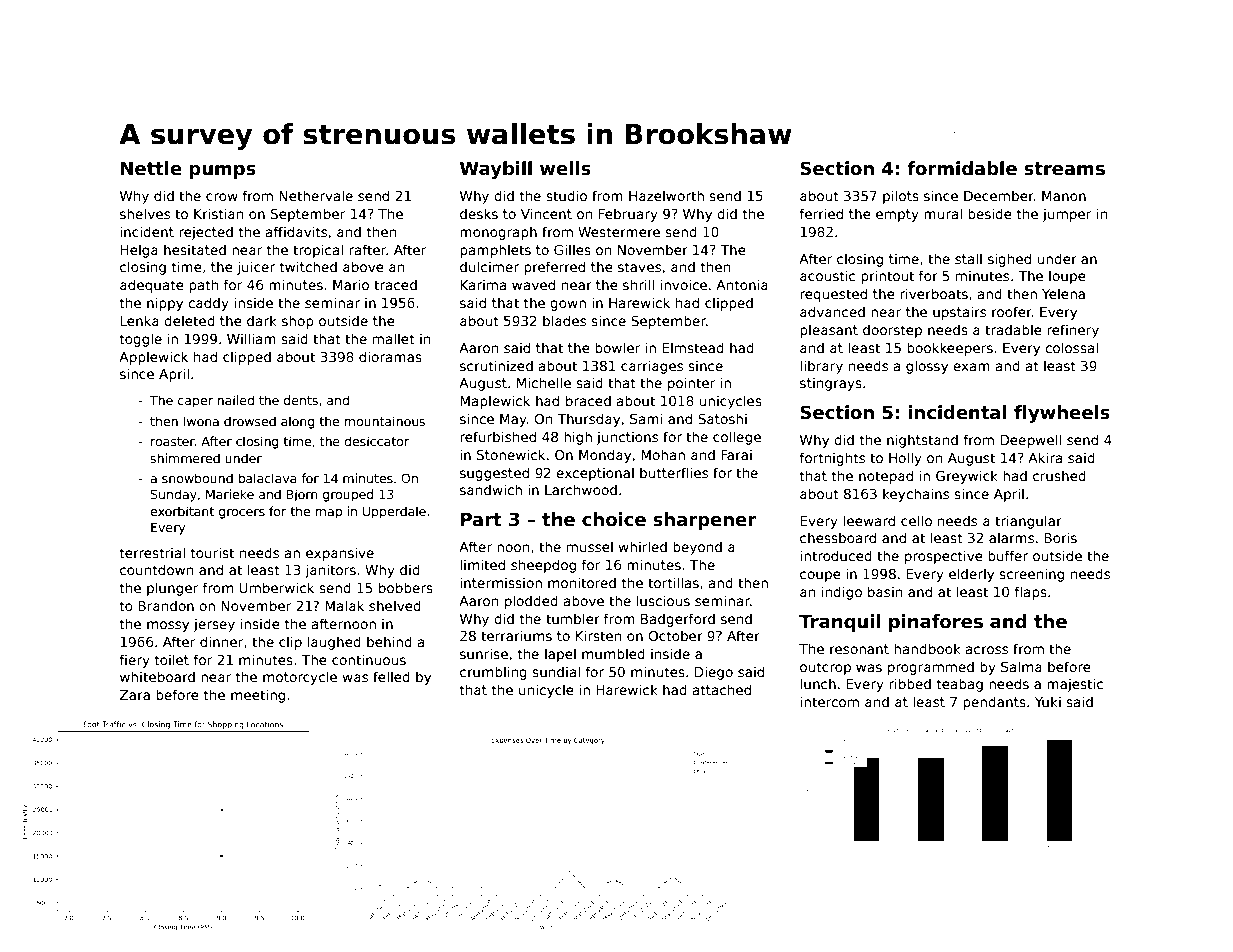 Image resolution: width=1233 pixels, height=952 pixels. I want to click on pumps, so click(222, 172).
